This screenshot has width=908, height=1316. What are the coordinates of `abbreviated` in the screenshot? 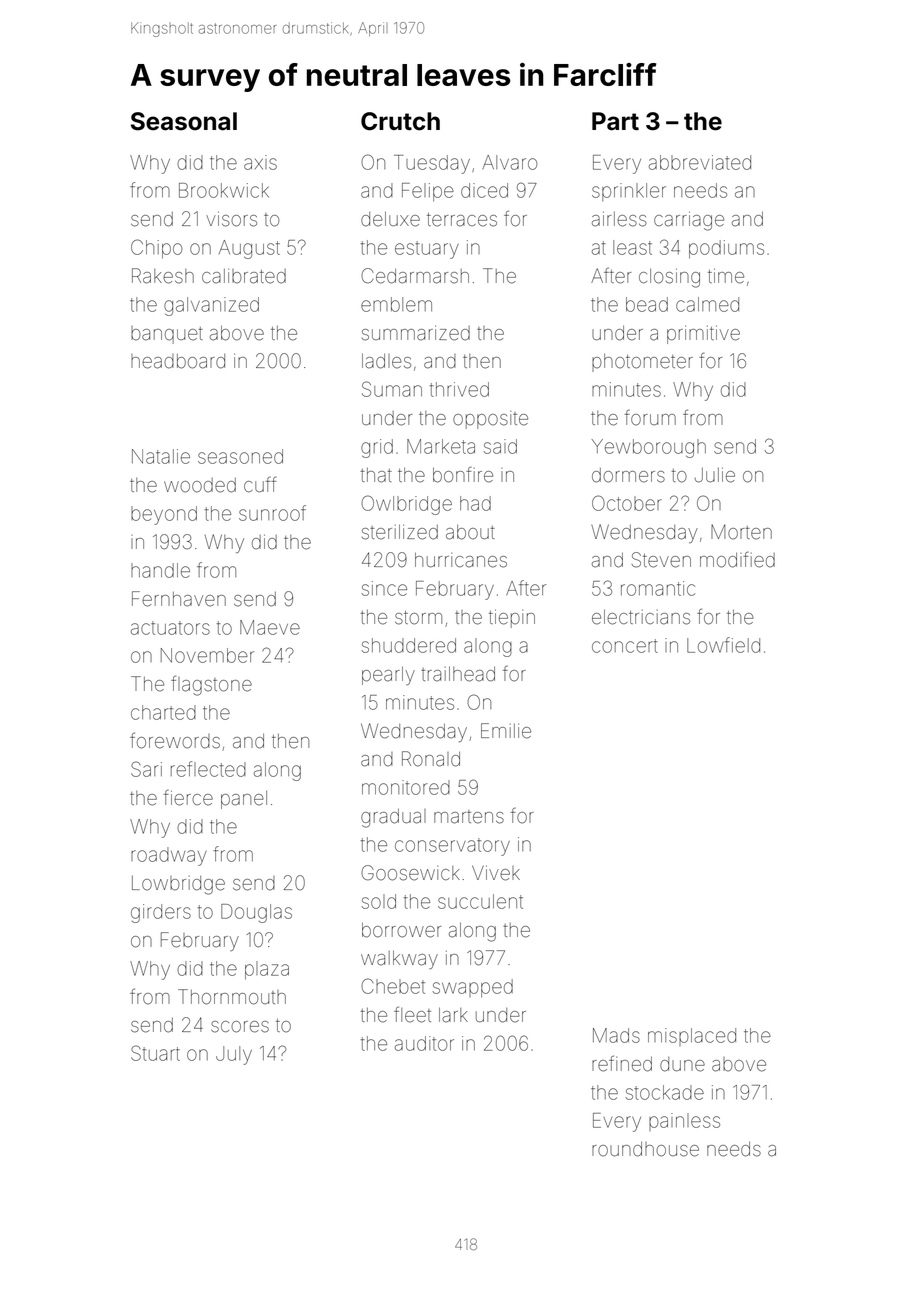 It's located at (700, 162).
